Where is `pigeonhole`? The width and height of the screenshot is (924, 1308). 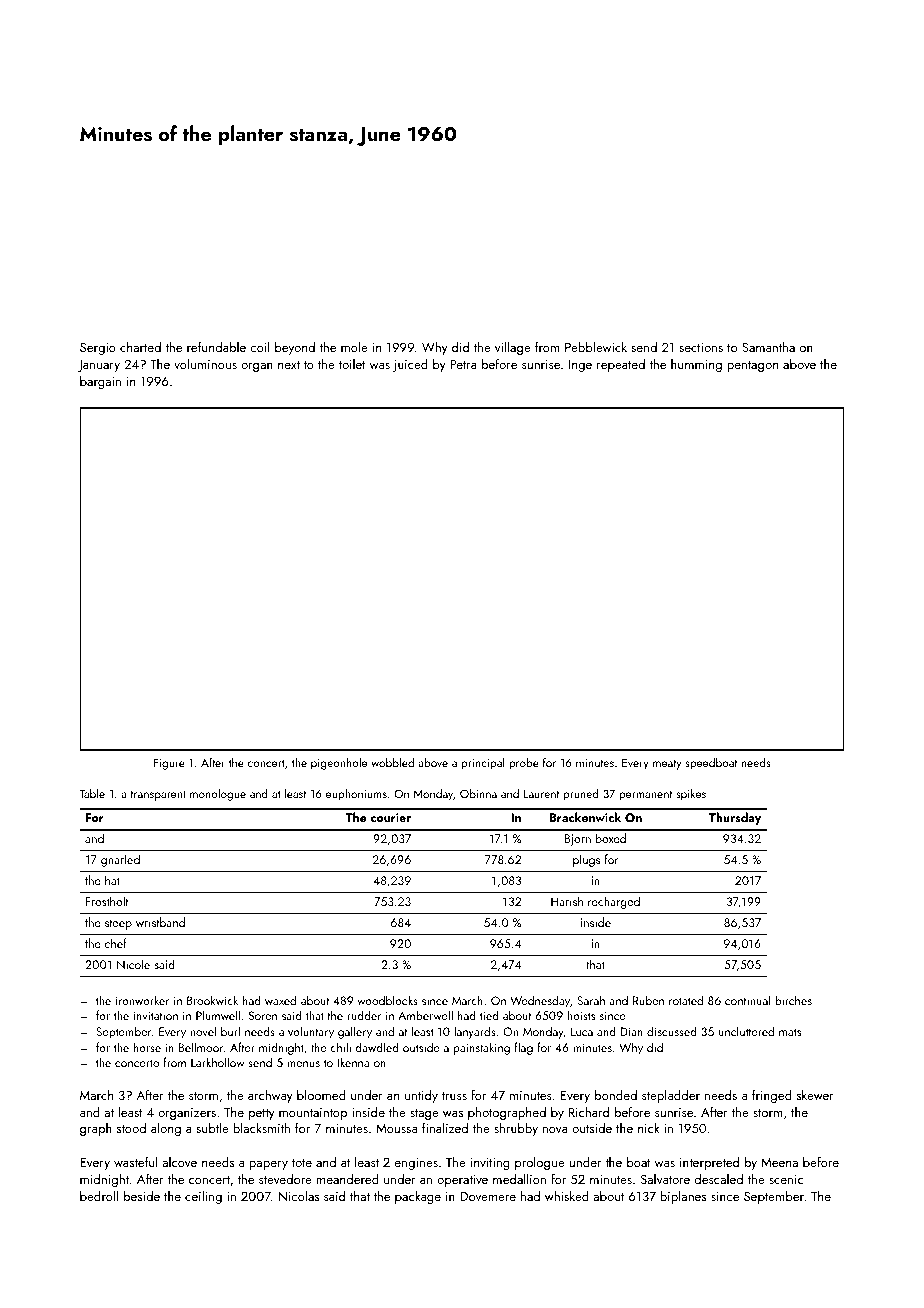 pigeonhole is located at coordinates (339, 764).
